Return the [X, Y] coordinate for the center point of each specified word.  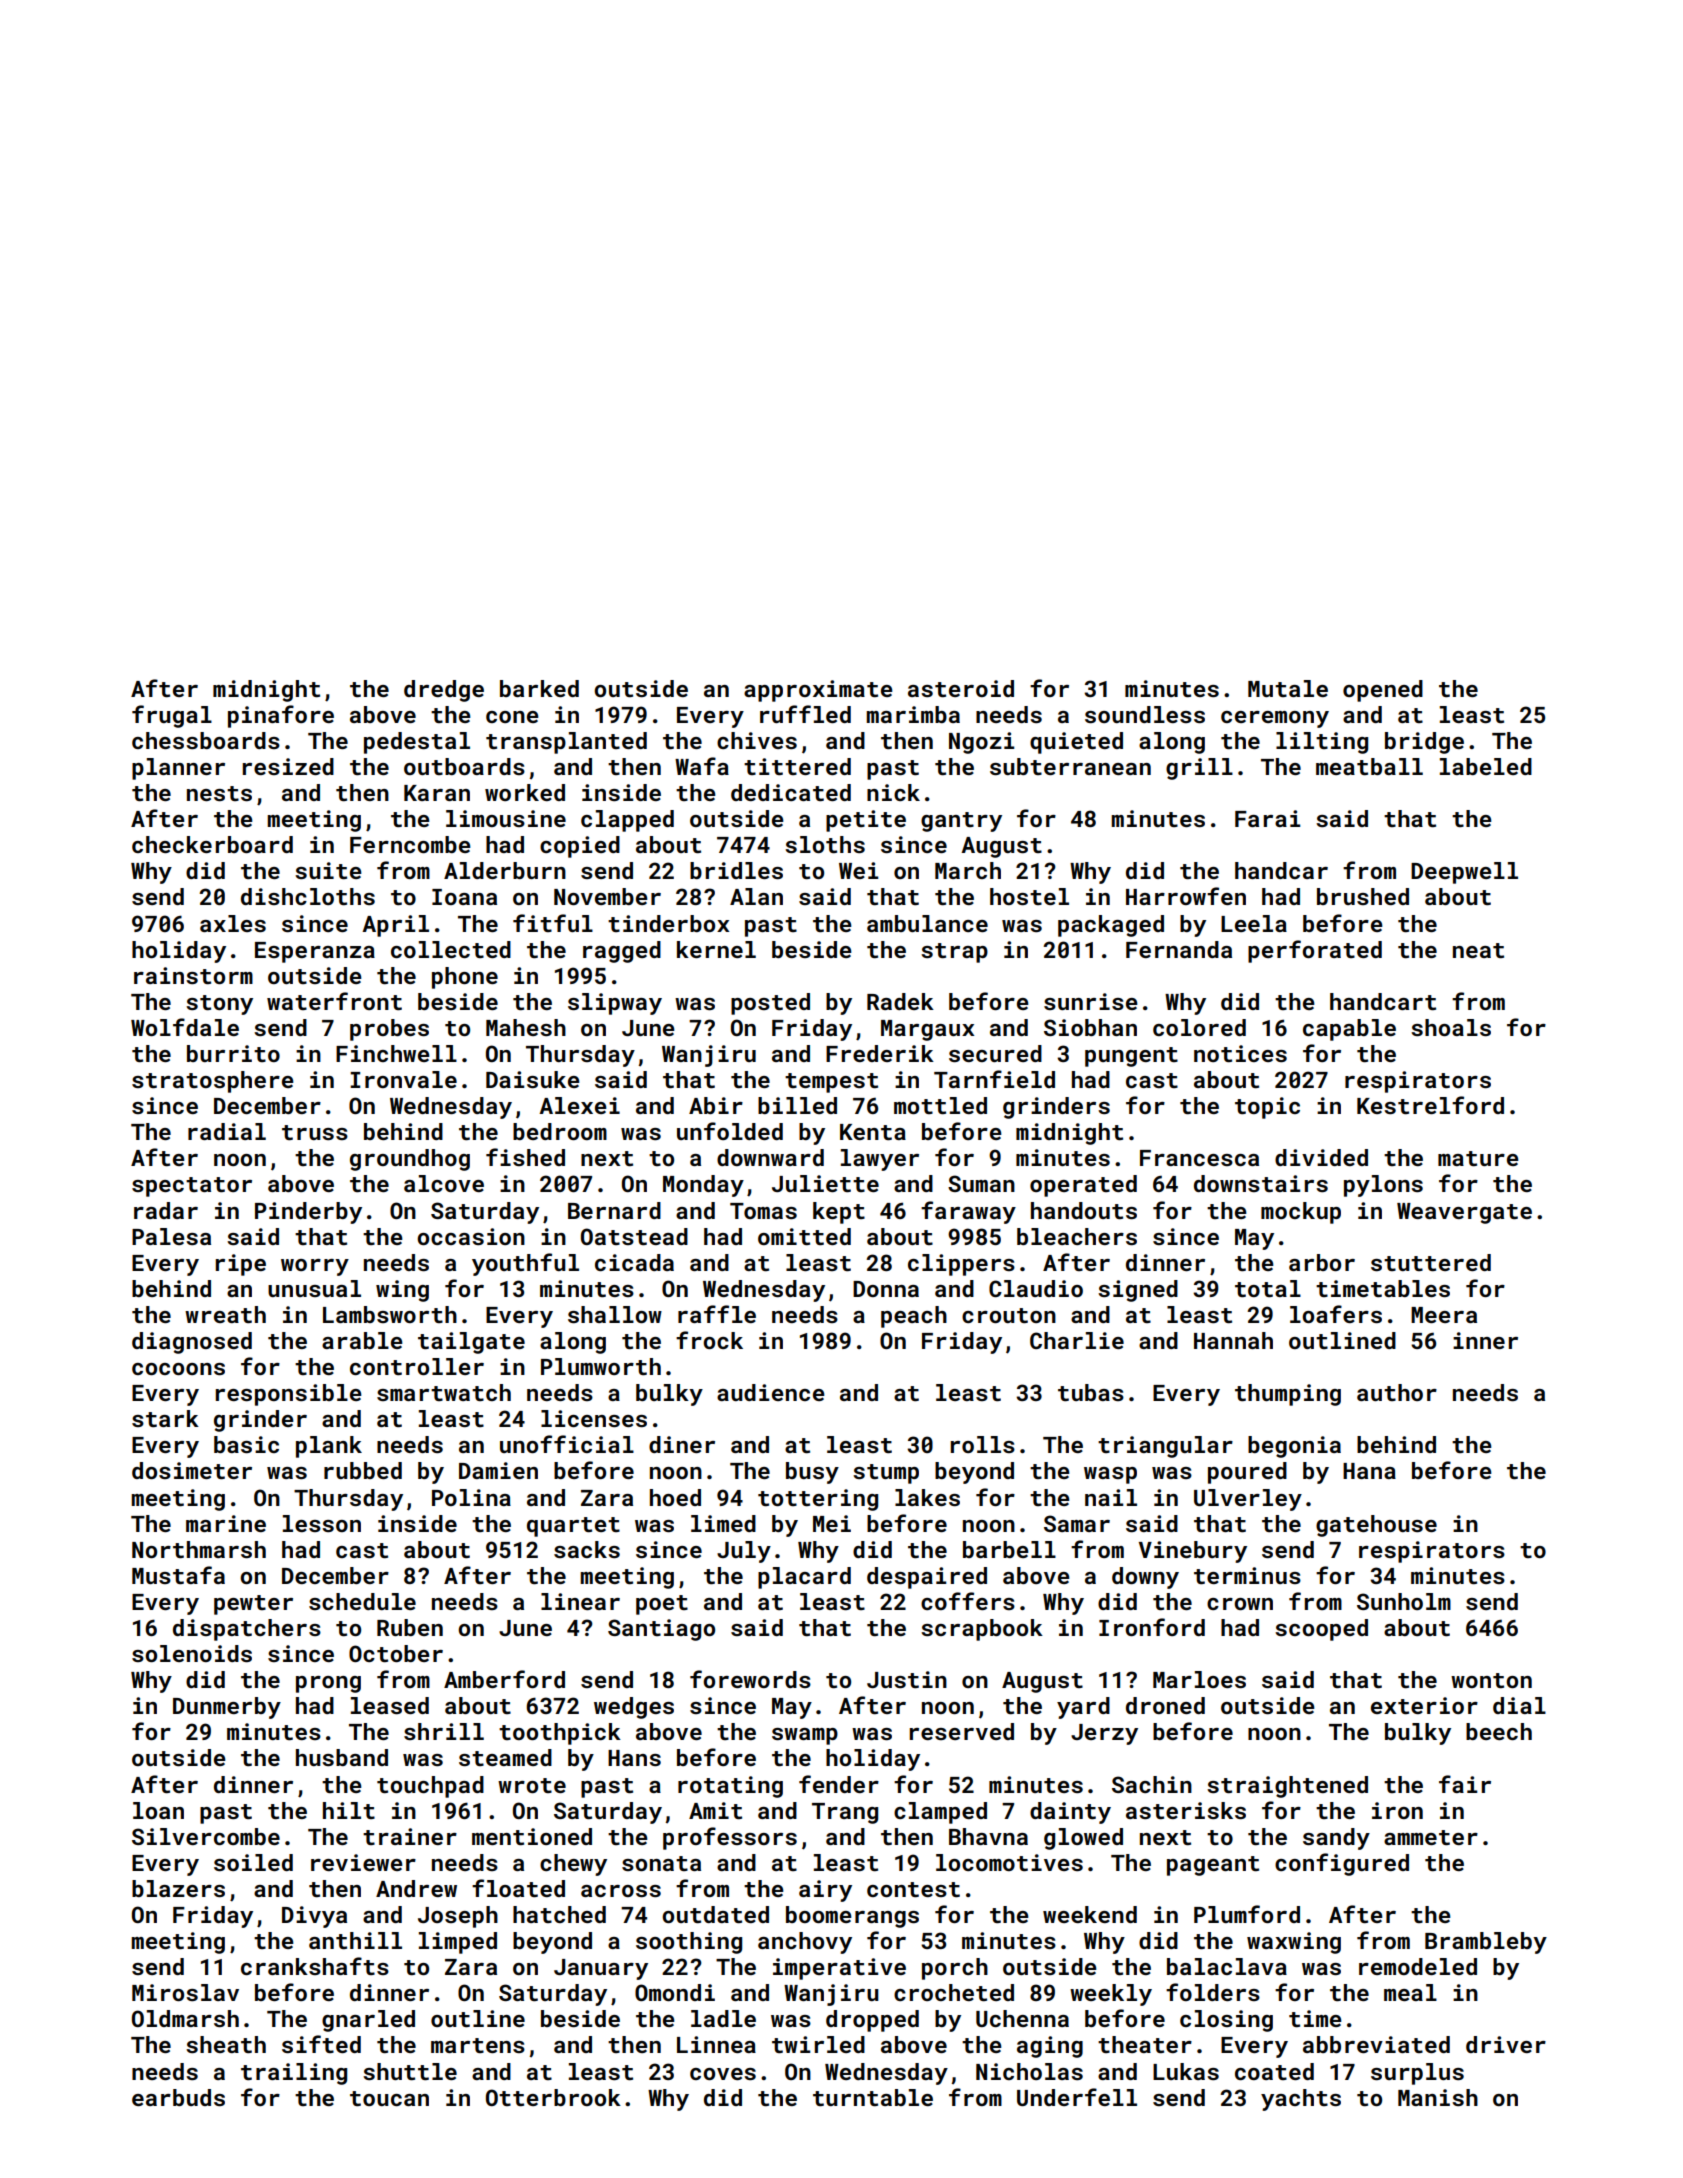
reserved [962, 1731]
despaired [927, 1578]
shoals [1451, 1027]
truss [315, 1132]
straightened [1287, 1787]
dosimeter [192, 1470]
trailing [294, 2074]
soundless [1145, 714]
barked [539, 688]
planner [178, 769]
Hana [1369, 1471]
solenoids [192, 1653]
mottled [940, 1105]
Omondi [675, 1992]
